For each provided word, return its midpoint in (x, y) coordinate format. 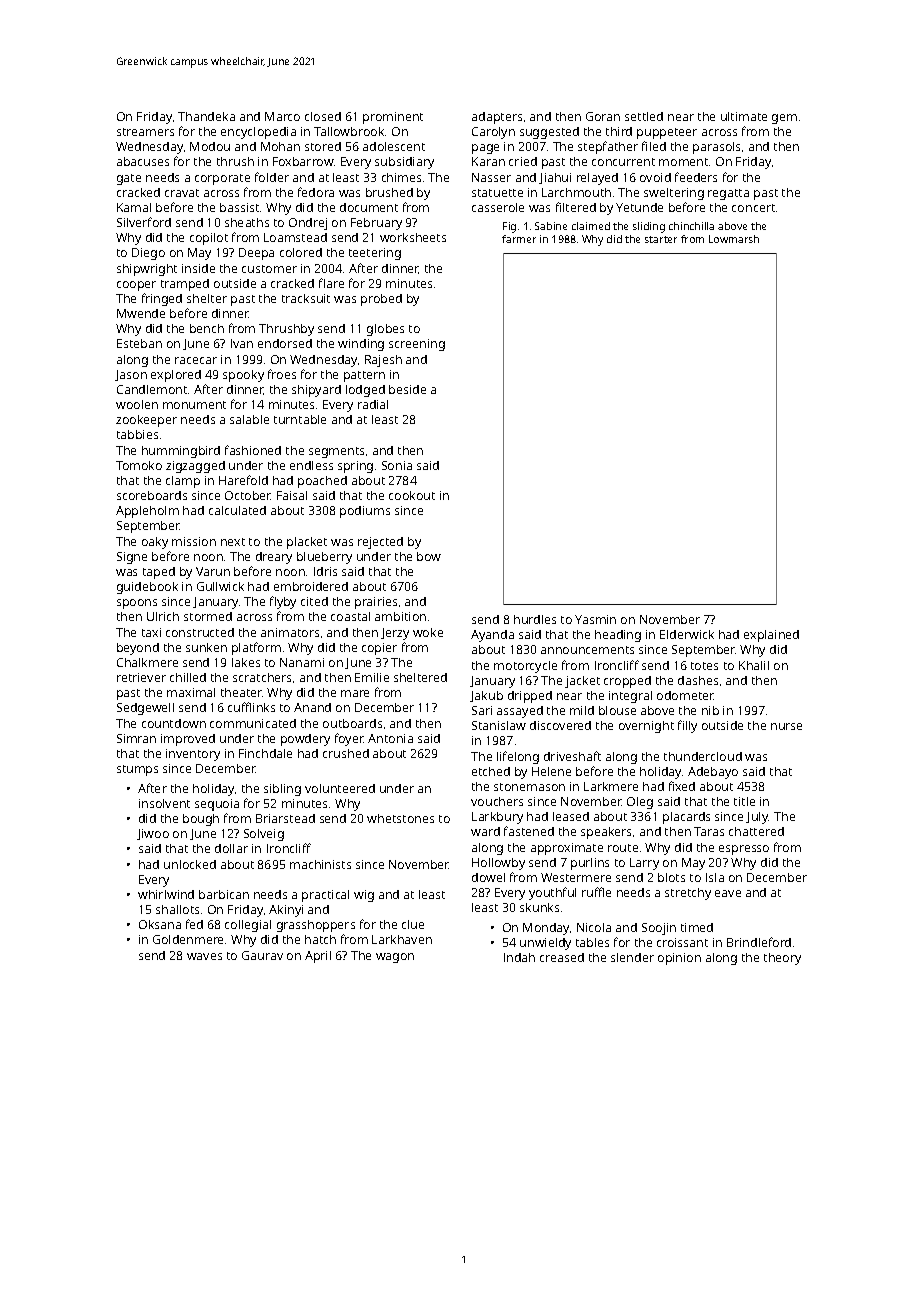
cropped (627, 682)
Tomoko (139, 465)
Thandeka (206, 116)
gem (784, 119)
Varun (213, 571)
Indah (519, 957)
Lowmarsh (734, 239)
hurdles (535, 619)
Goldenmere (188, 939)
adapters (497, 118)
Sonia (397, 465)
